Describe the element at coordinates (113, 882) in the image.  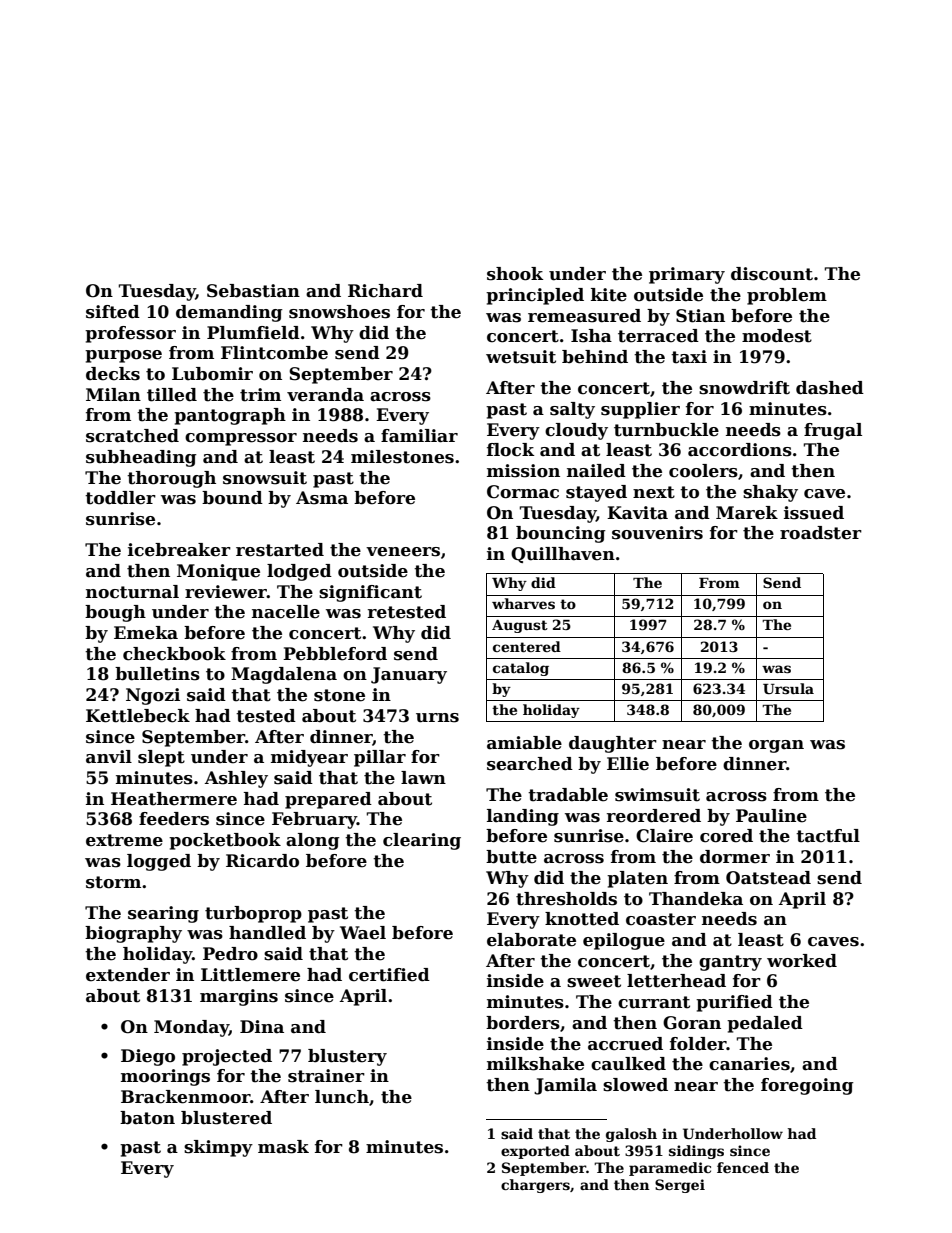
I see `storm` at that location.
